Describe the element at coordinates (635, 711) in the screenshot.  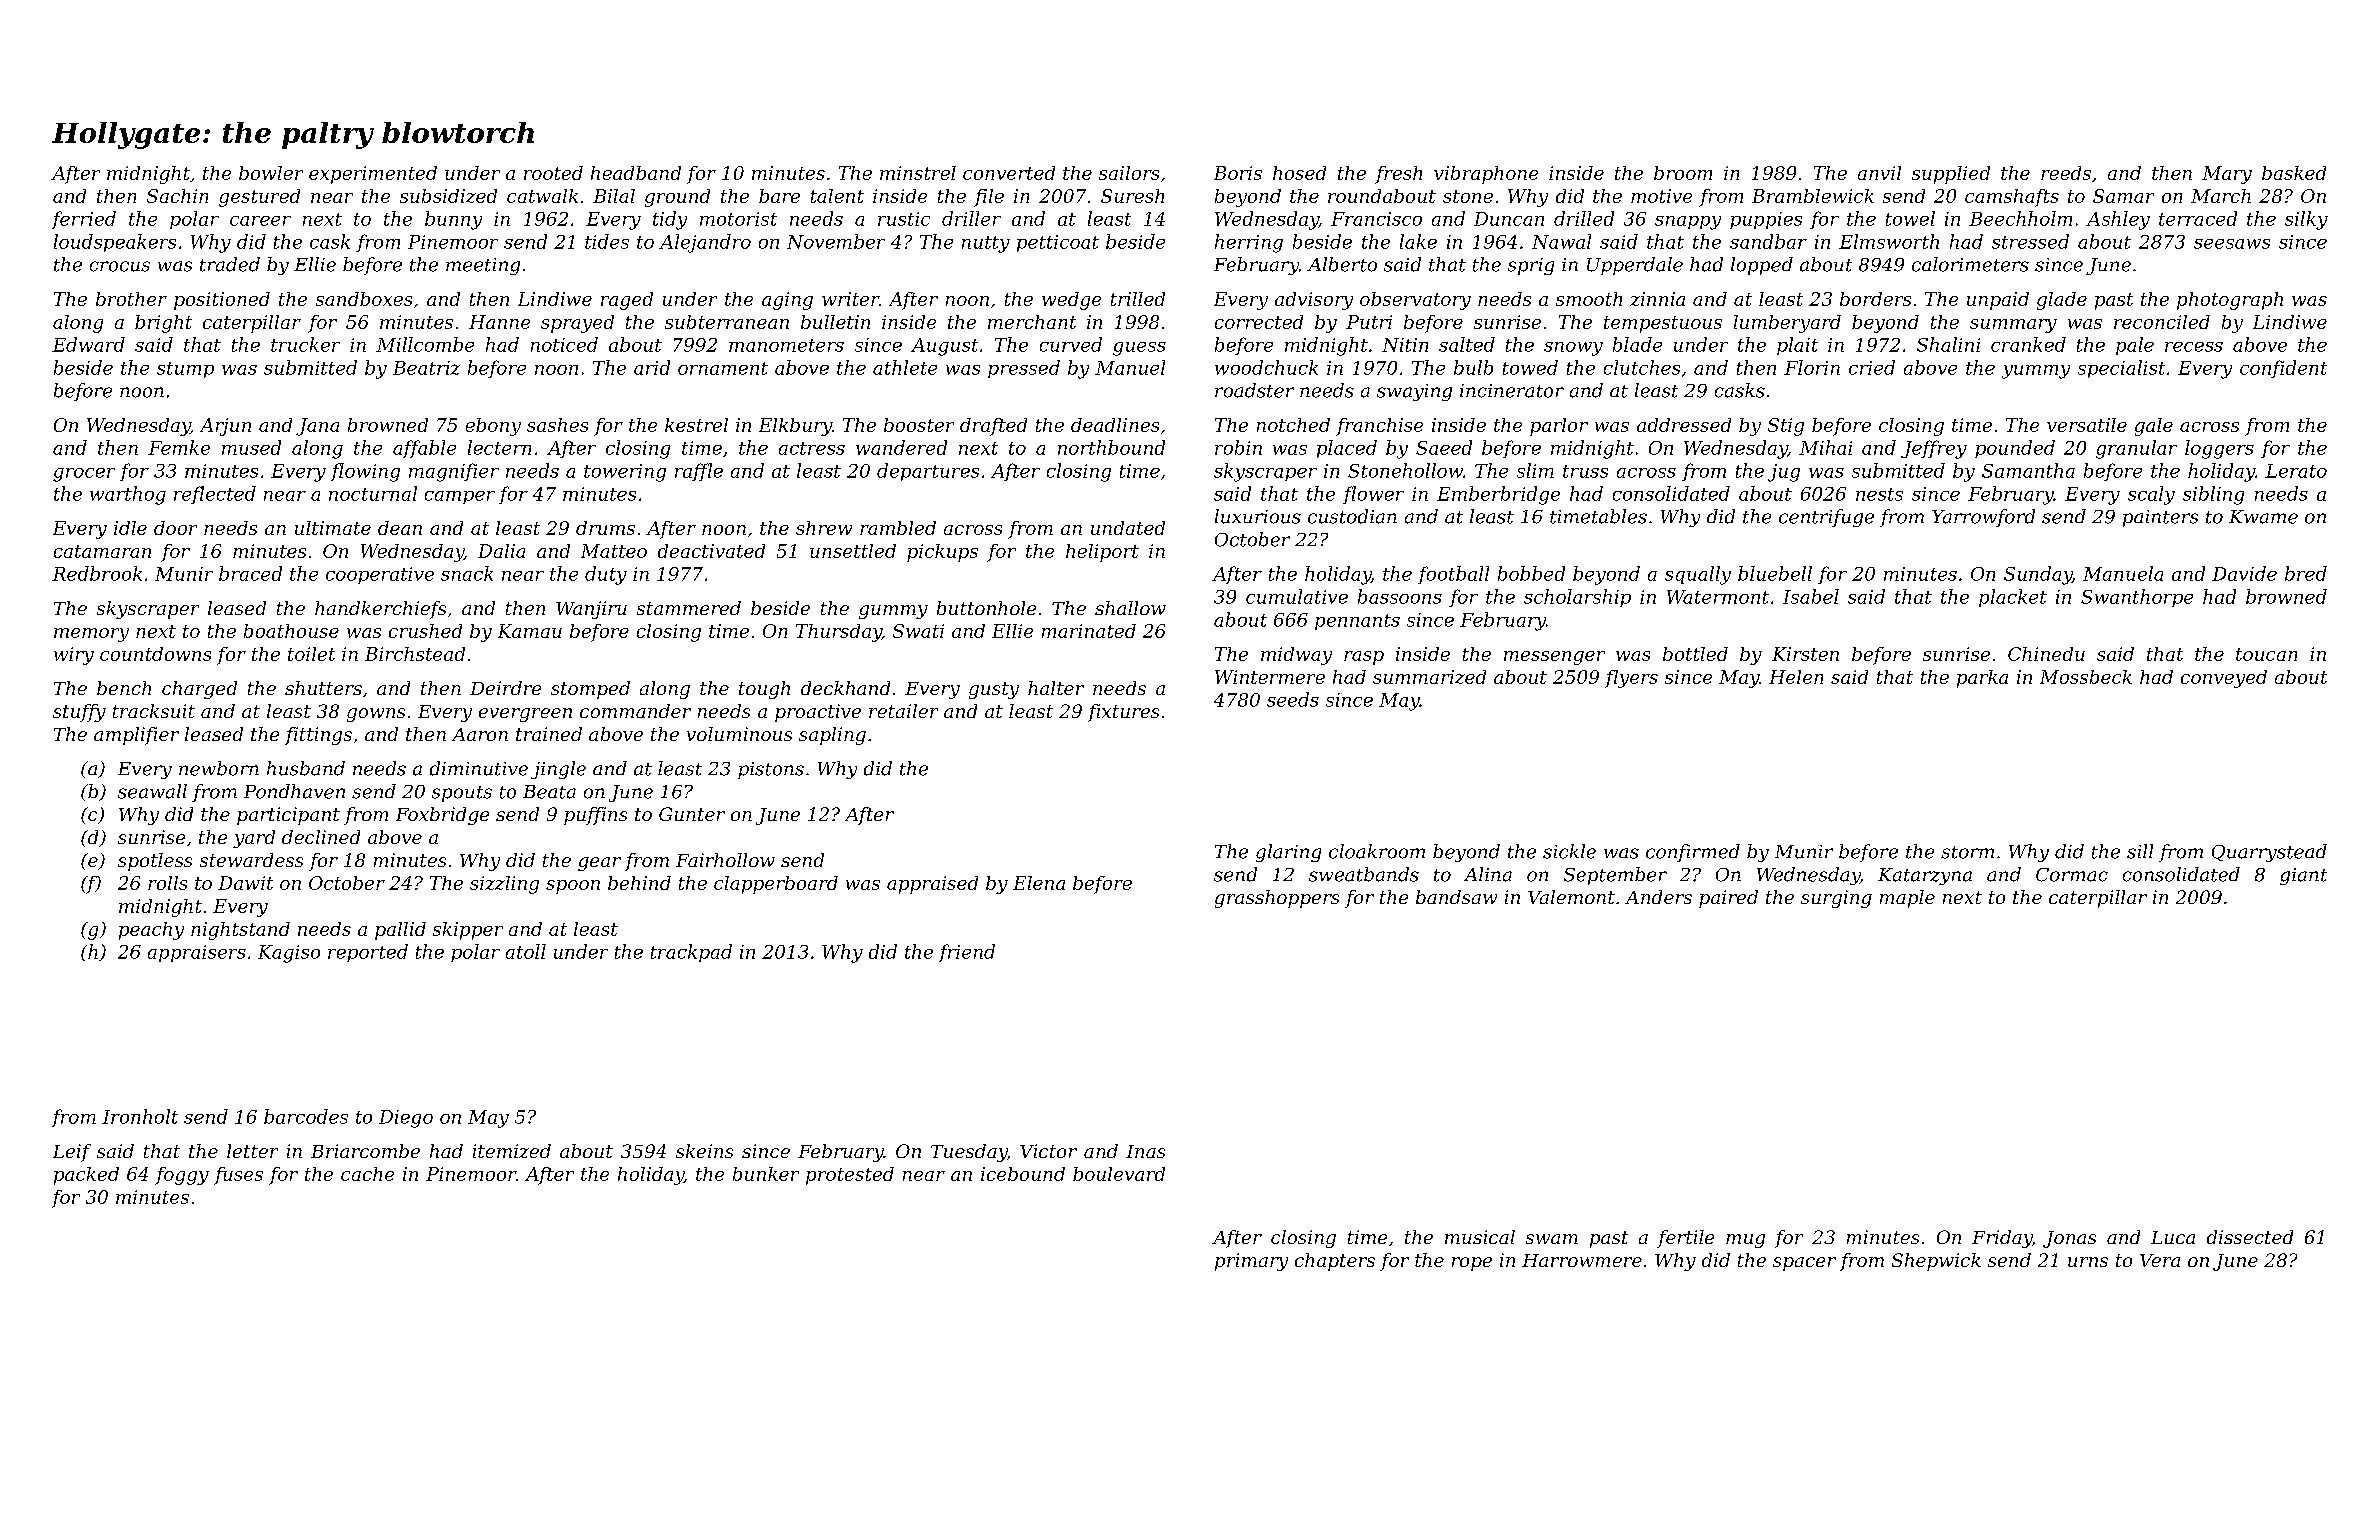
I see `commander` at that location.
